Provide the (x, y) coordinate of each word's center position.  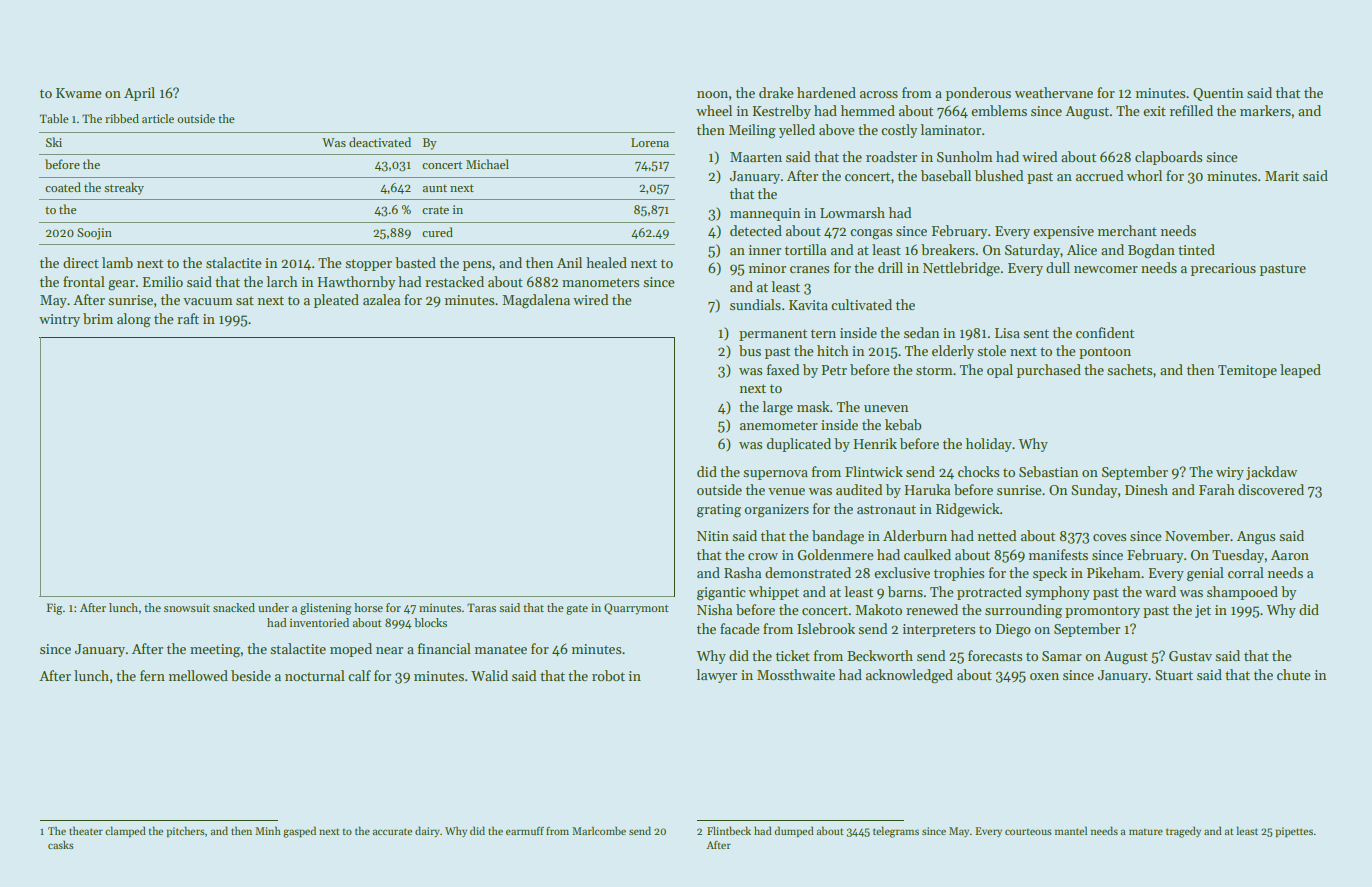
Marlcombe (599, 830)
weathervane (1054, 92)
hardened (826, 92)
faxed (783, 369)
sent (1036, 333)
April (139, 94)
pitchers (186, 831)
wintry (59, 320)
